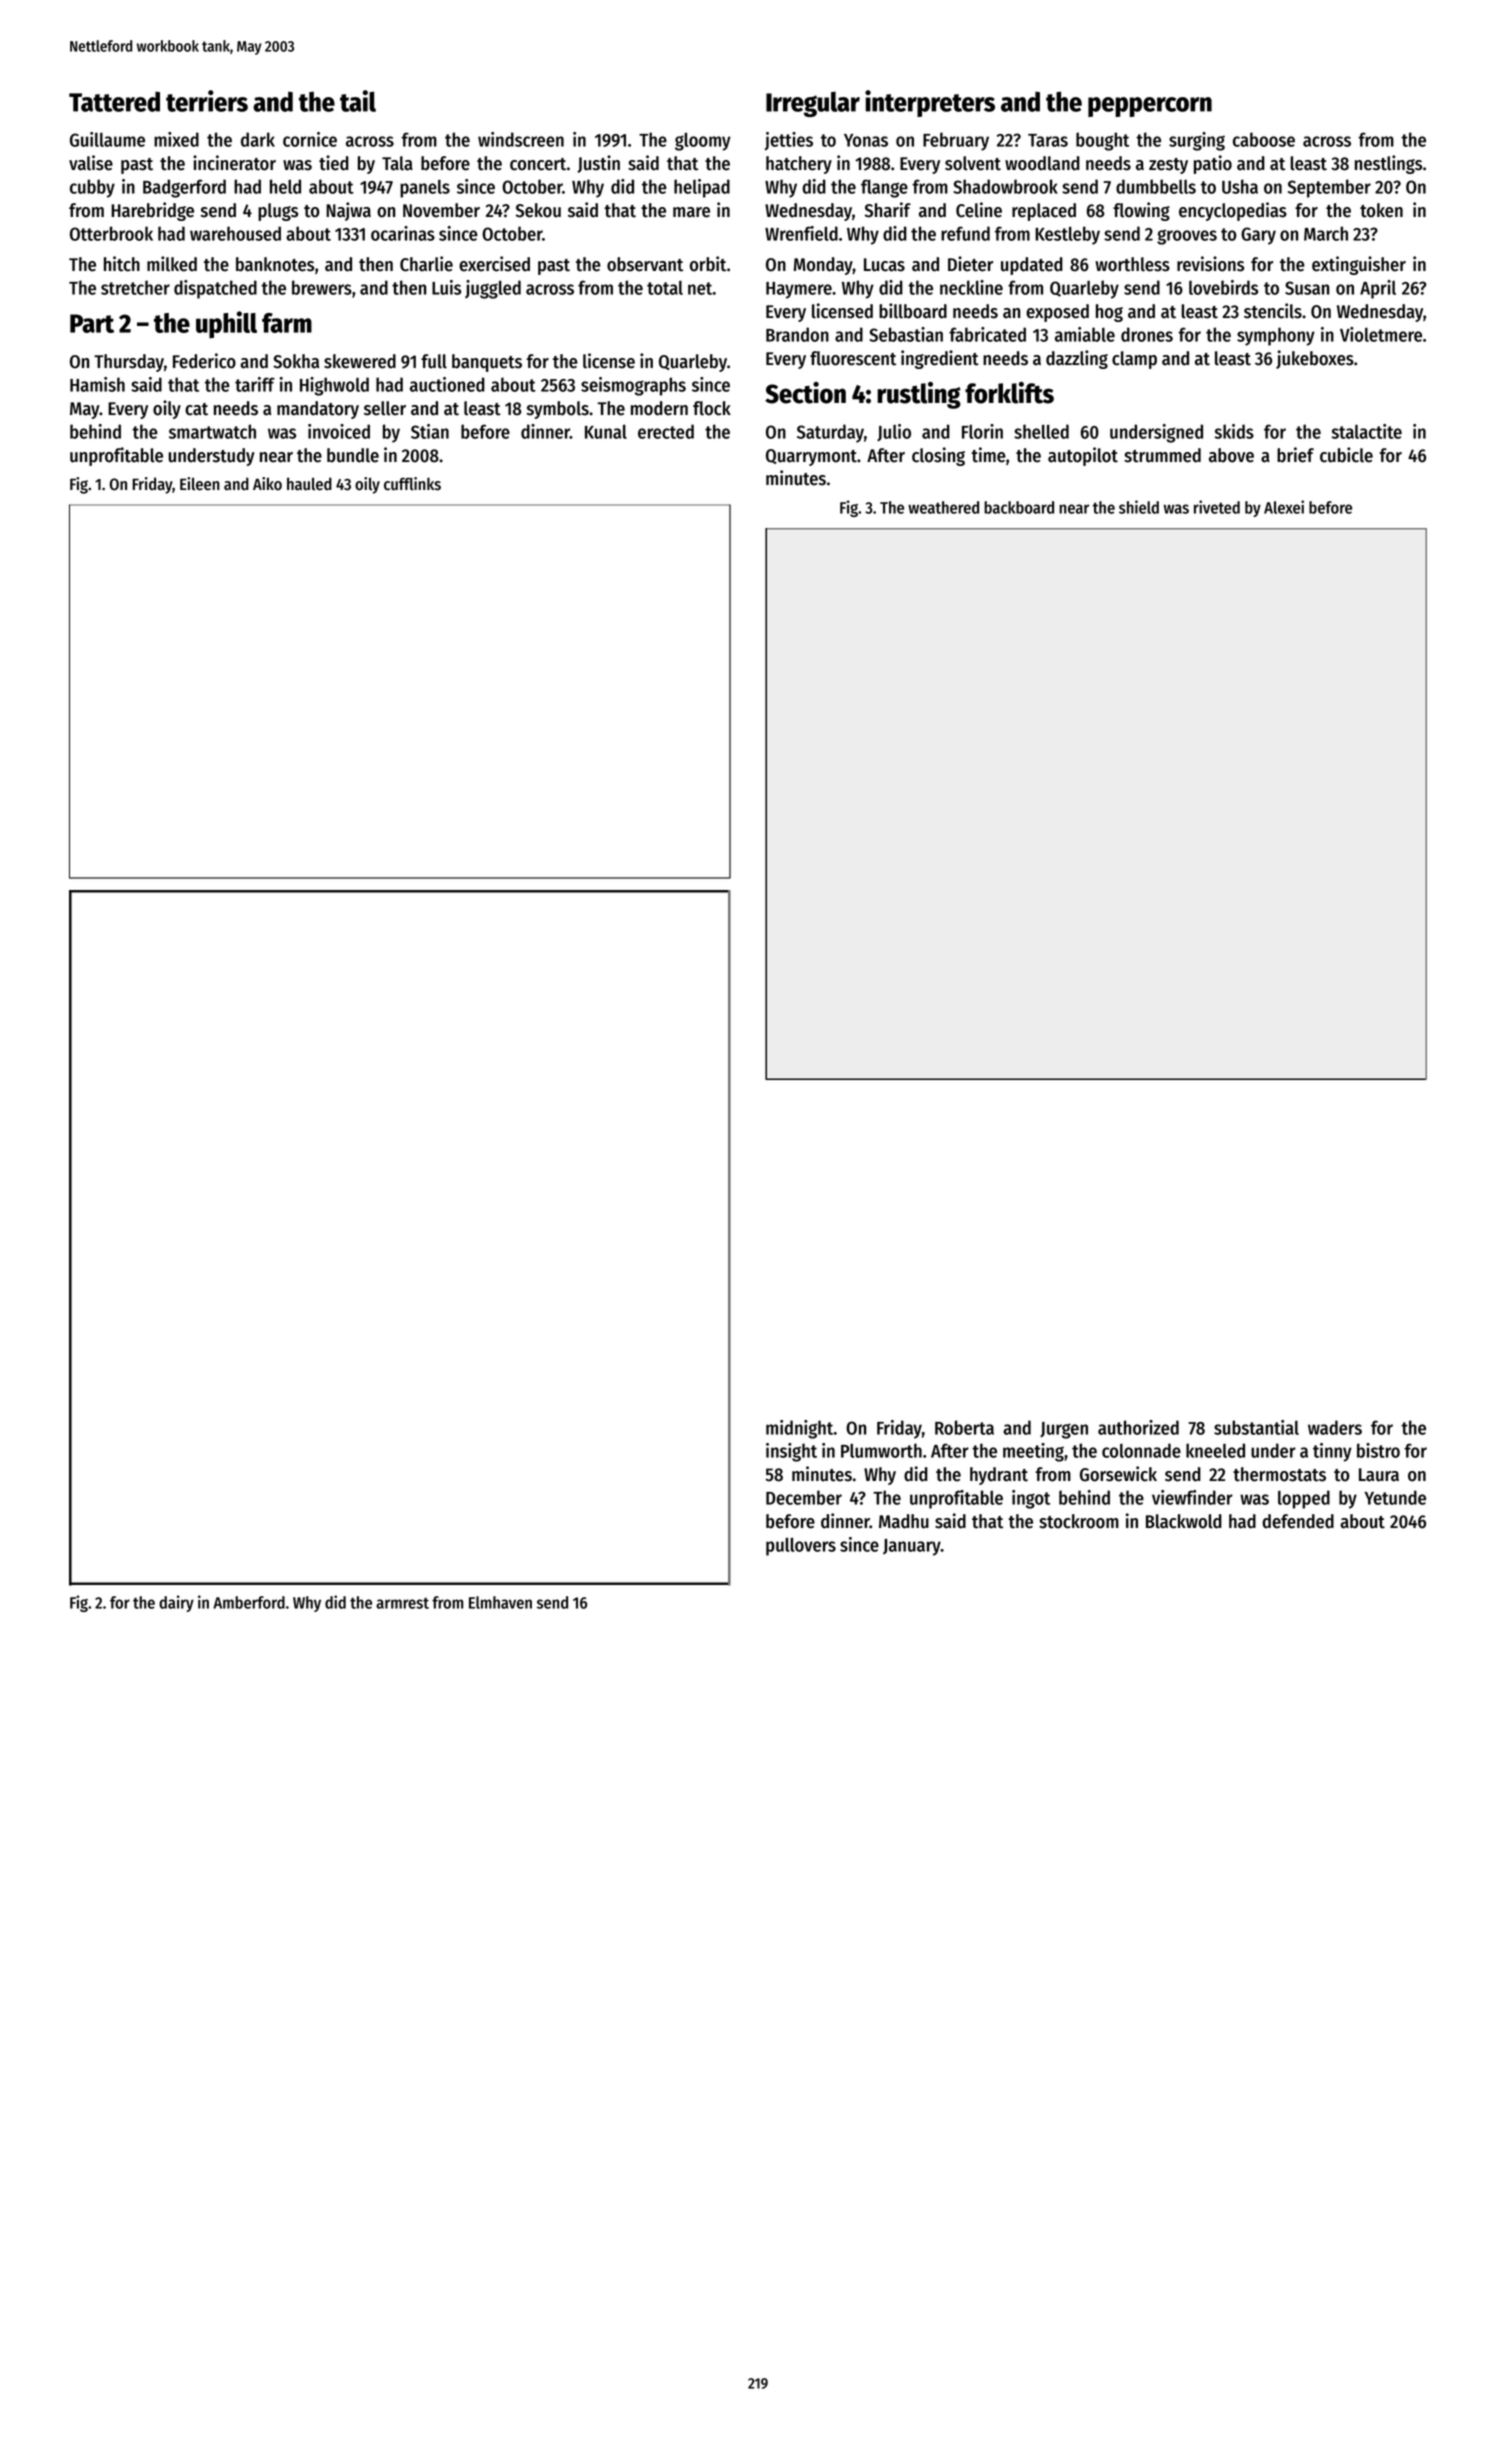 The width and height of the screenshot is (1496, 2464). What do you see at coordinates (1335, 1427) in the screenshot?
I see `waders` at bounding box center [1335, 1427].
